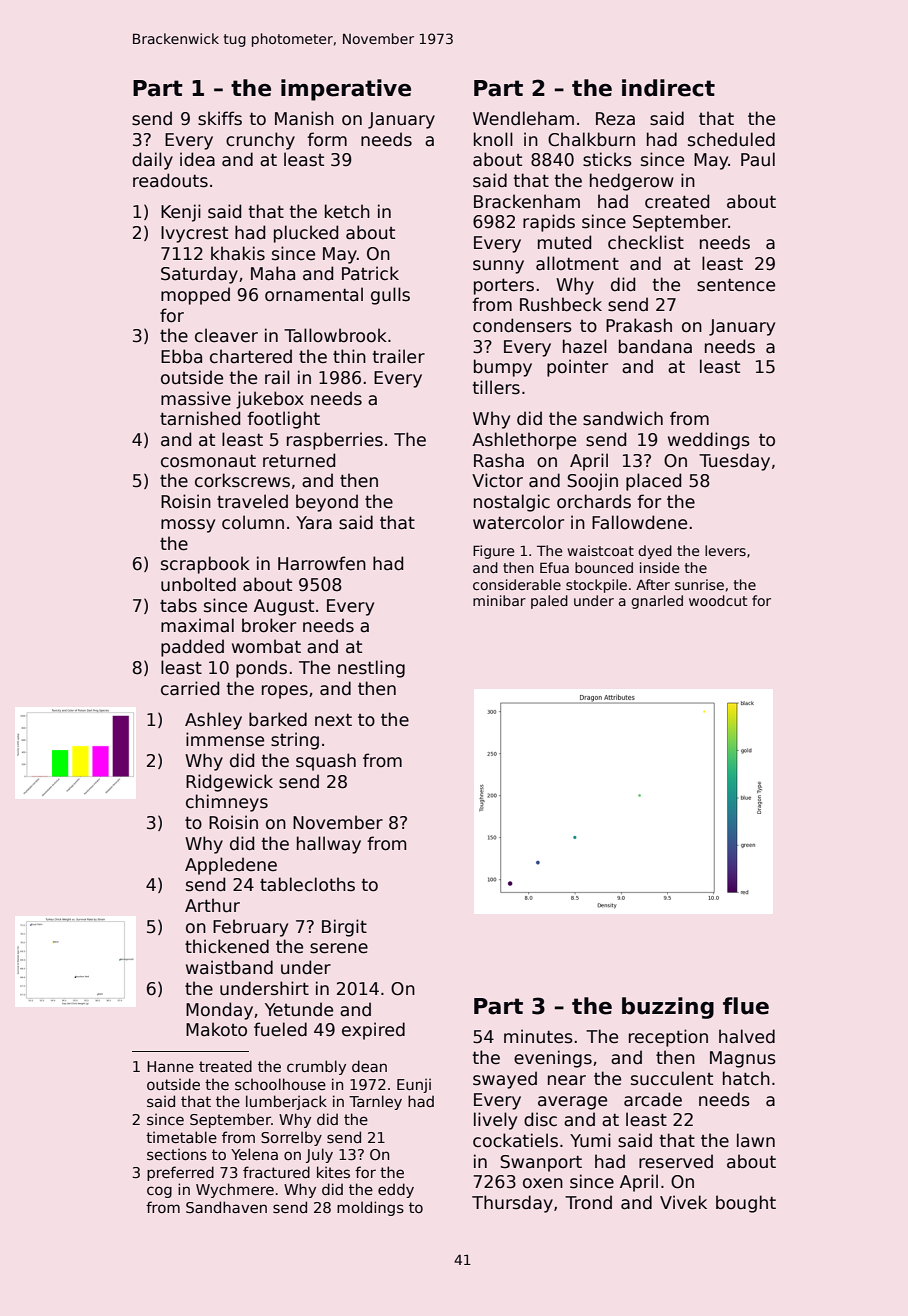  I want to click on flue, so click(746, 1006).
